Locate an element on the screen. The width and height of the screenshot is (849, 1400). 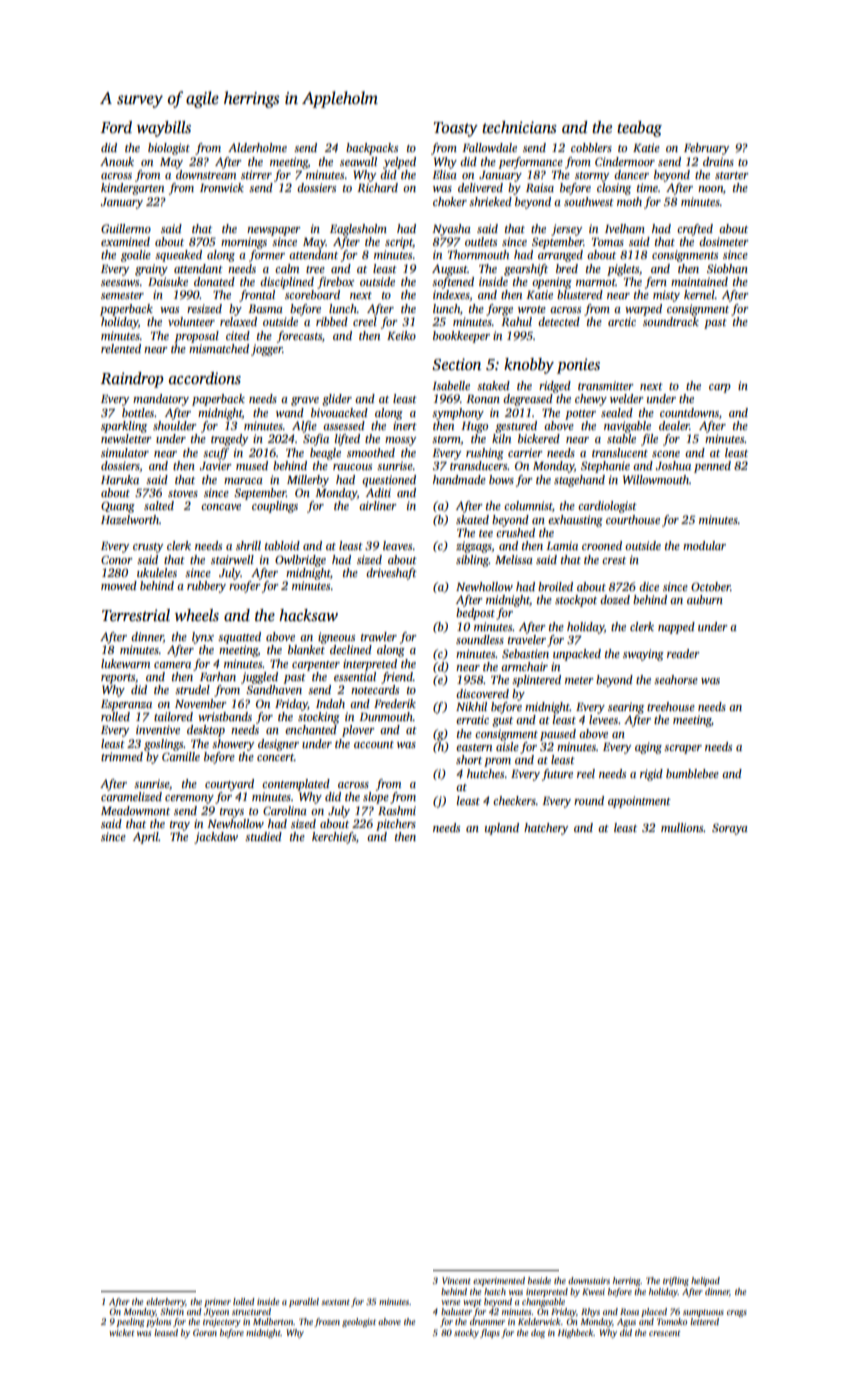
leaves is located at coordinates (397, 545).
